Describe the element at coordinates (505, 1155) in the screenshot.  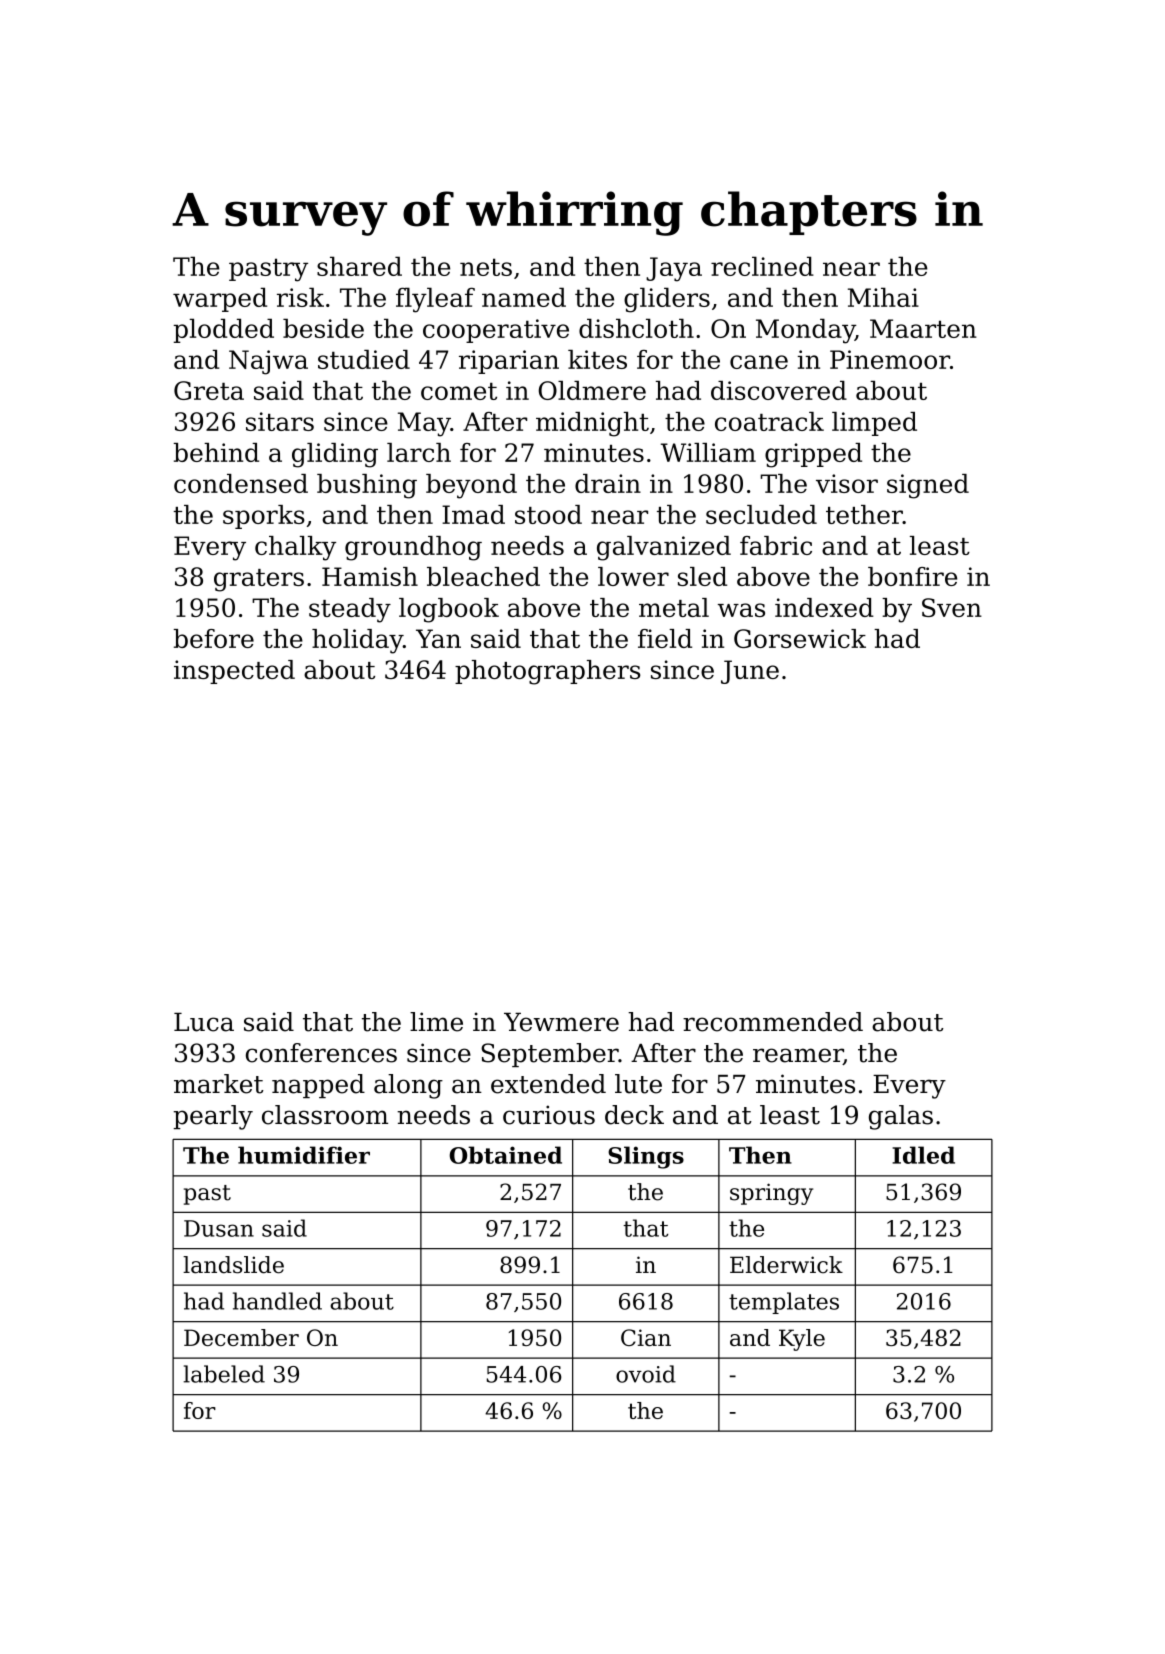
I see `Obtained` at that location.
